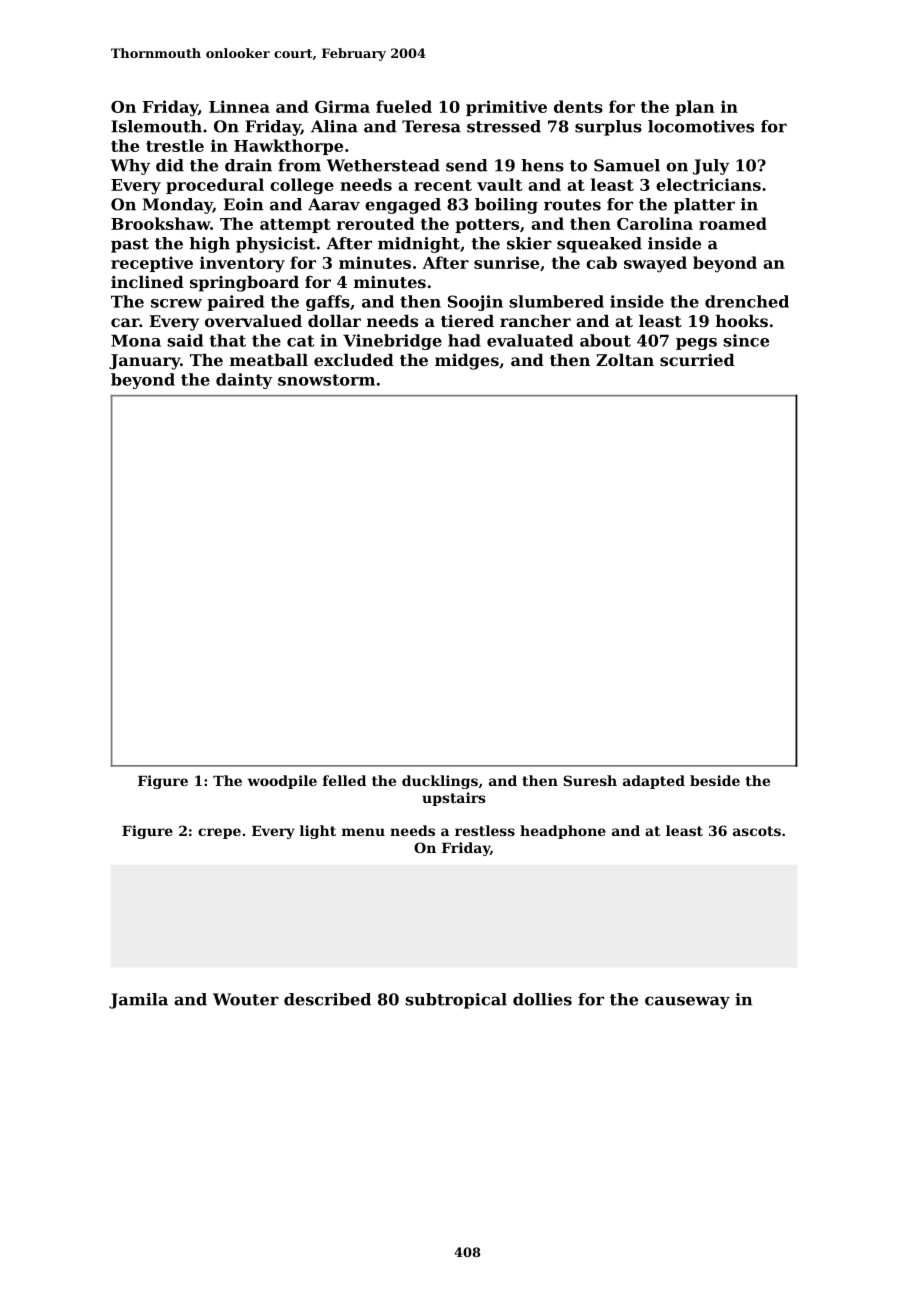  Describe the element at coordinates (456, 1001) in the screenshot. I see `subtropical` at that location.
